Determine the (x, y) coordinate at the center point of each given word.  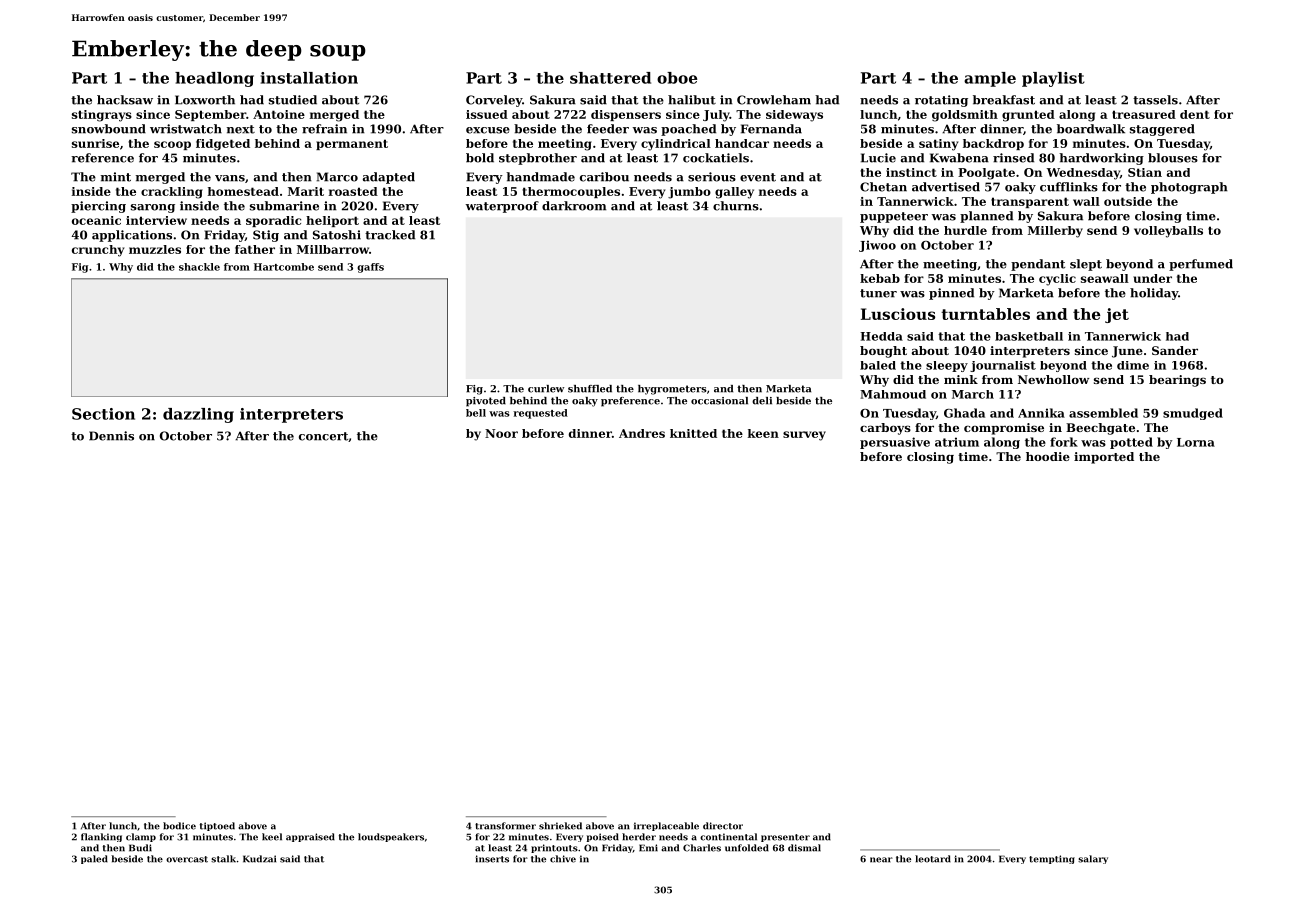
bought (883, 352)
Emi (648, 848)
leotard (933, 859)
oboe (677, 78)
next (241, 129)
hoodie (1048, 456)
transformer (505, 826)
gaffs (370, 268)
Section (103, 414)
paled (94, 859)
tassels (1155, 100)
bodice (179, 826)
